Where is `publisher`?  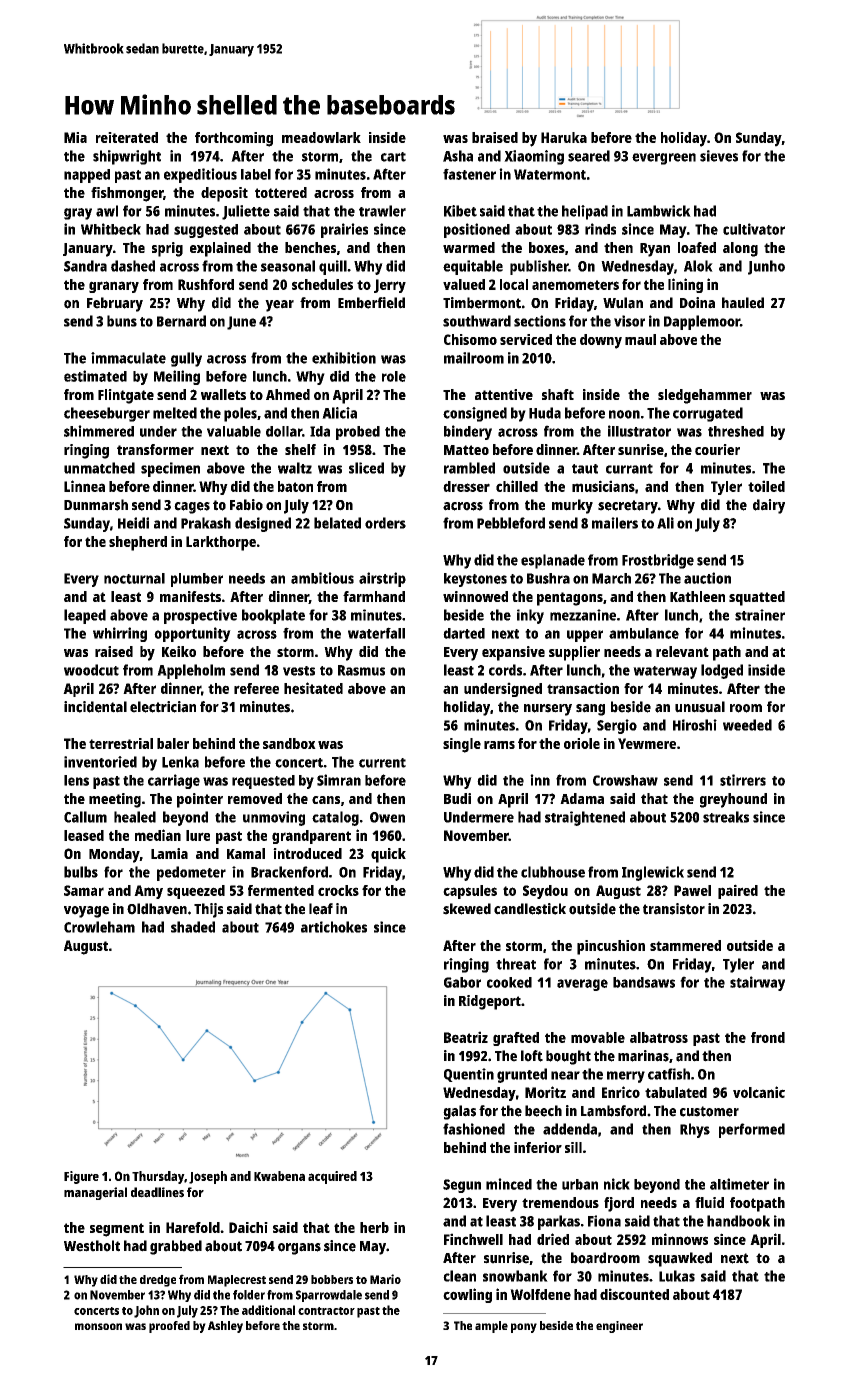
publisher is located at coordinates (539, 267).
